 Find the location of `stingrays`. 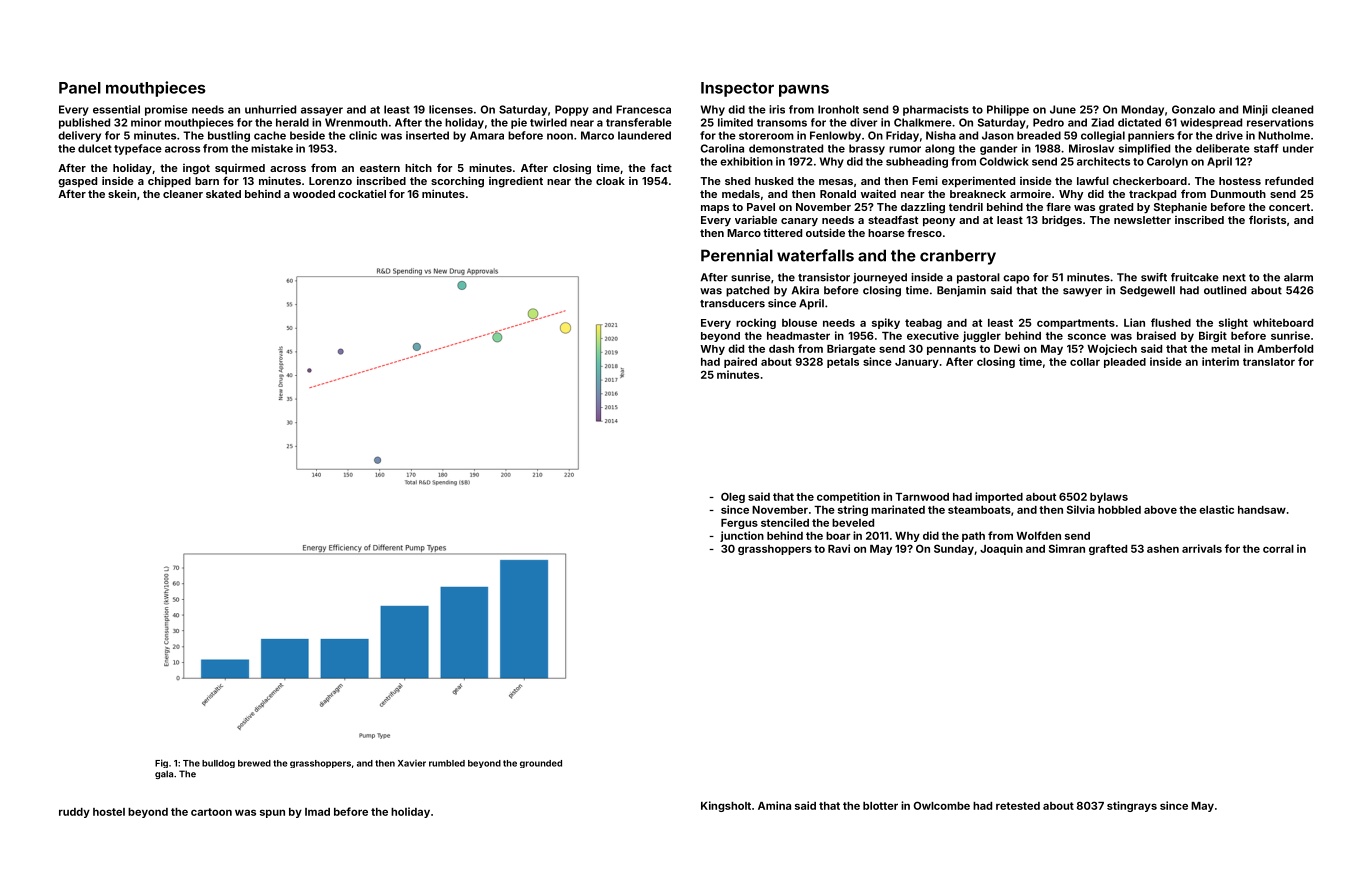

stingrays is located at coordinates (1132, 806).
